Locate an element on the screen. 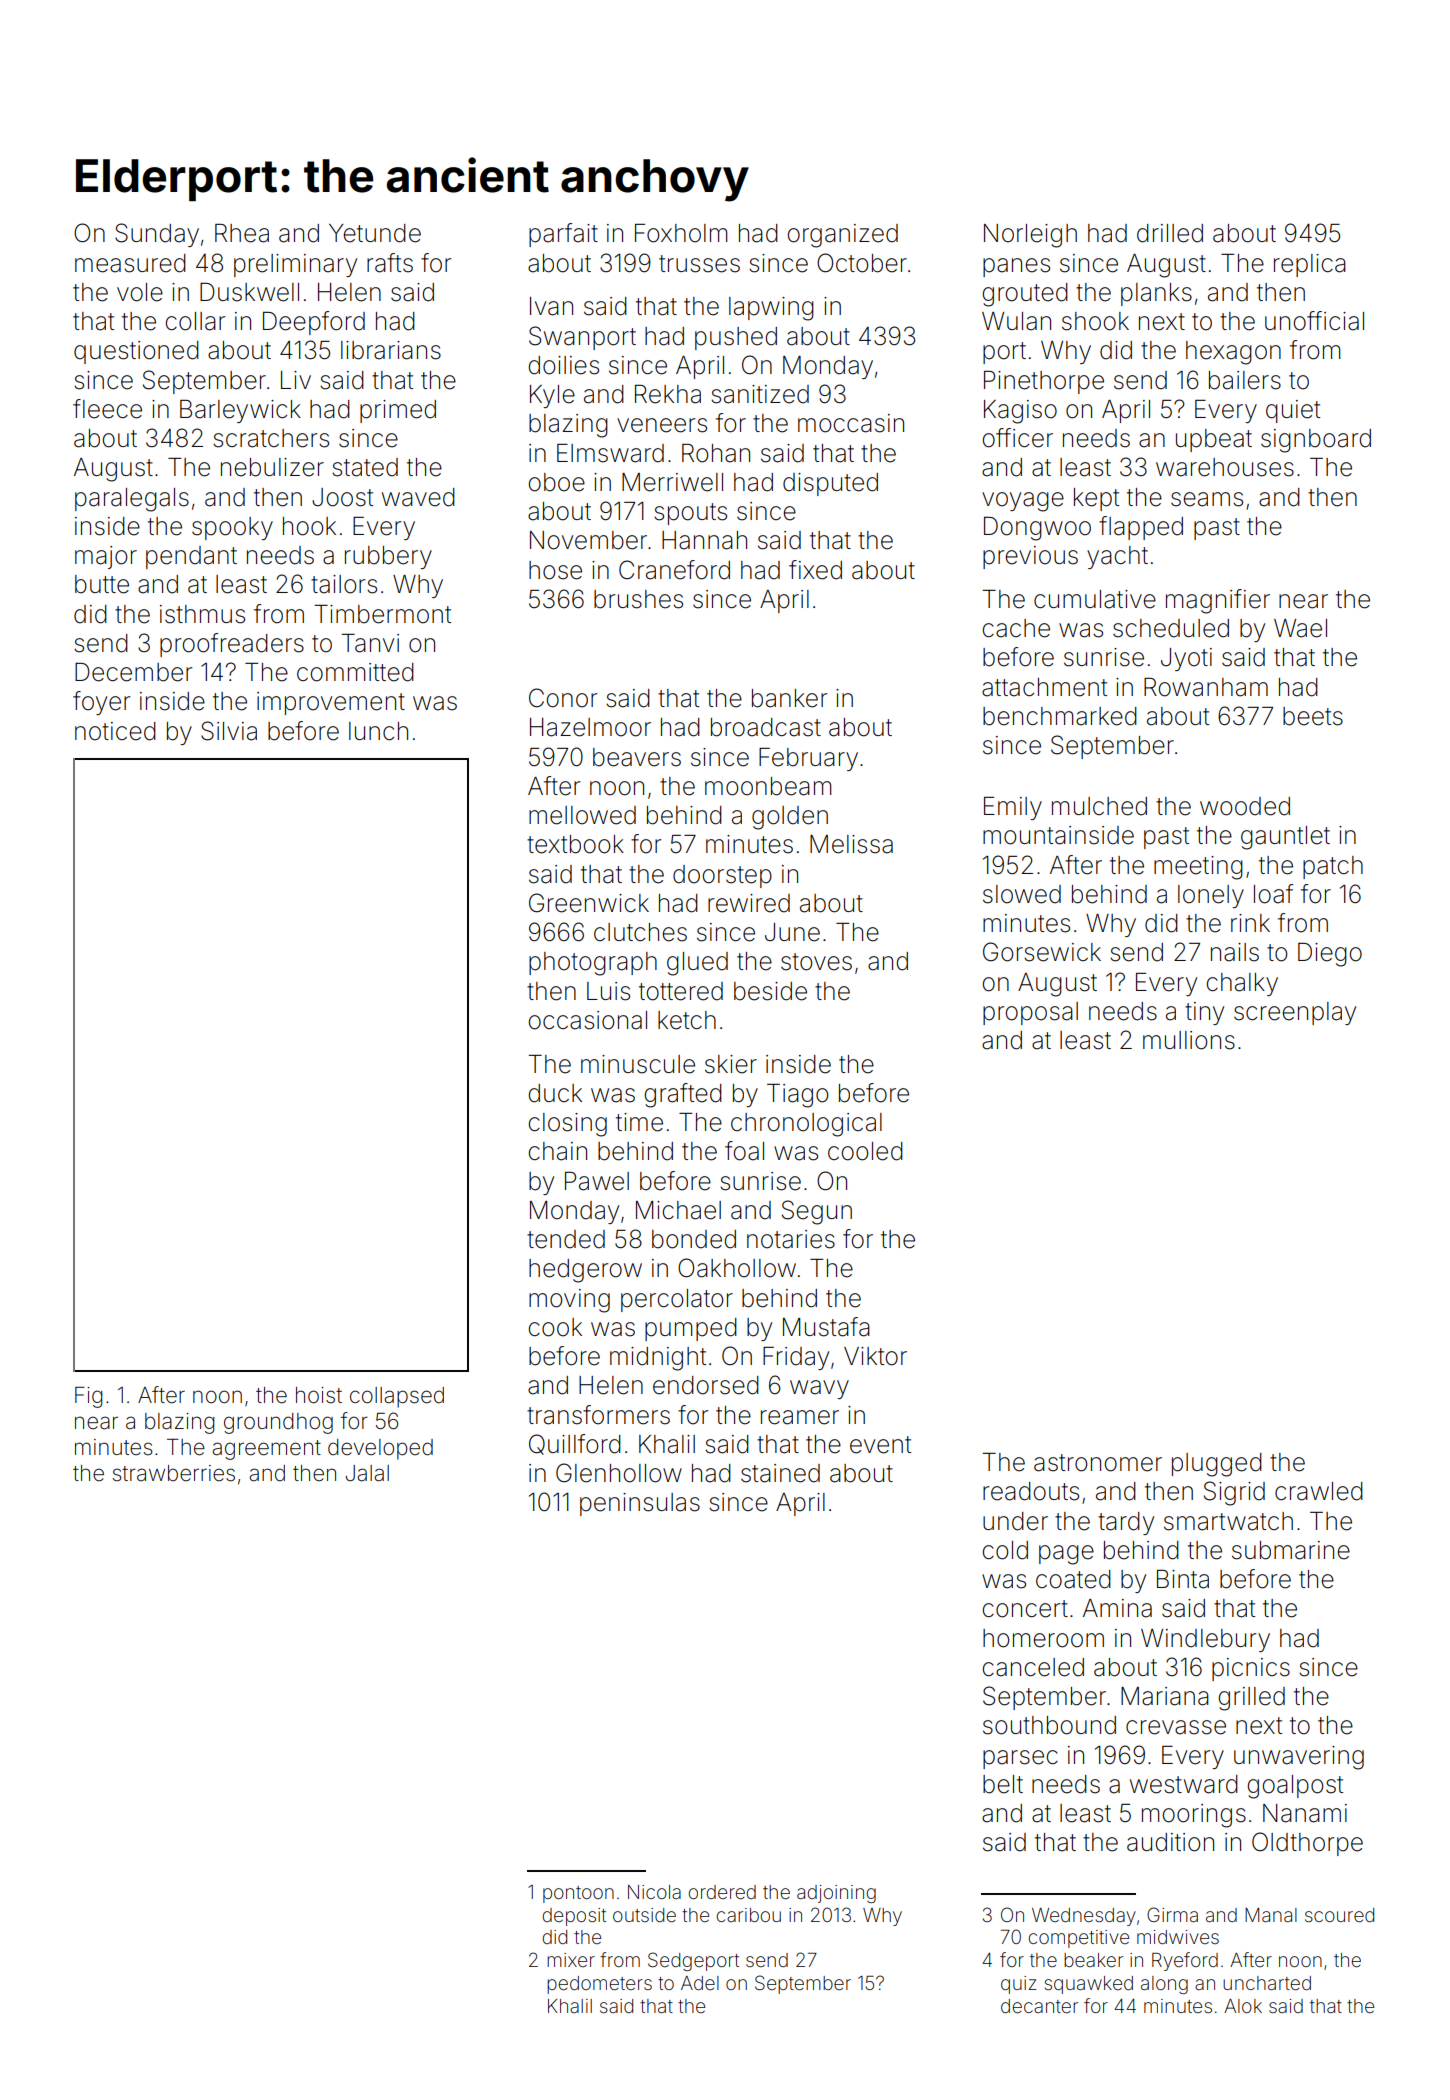 The height and width of the screenshot is (2100, 1450). pedometers is located at coordinates (599, 1985).
